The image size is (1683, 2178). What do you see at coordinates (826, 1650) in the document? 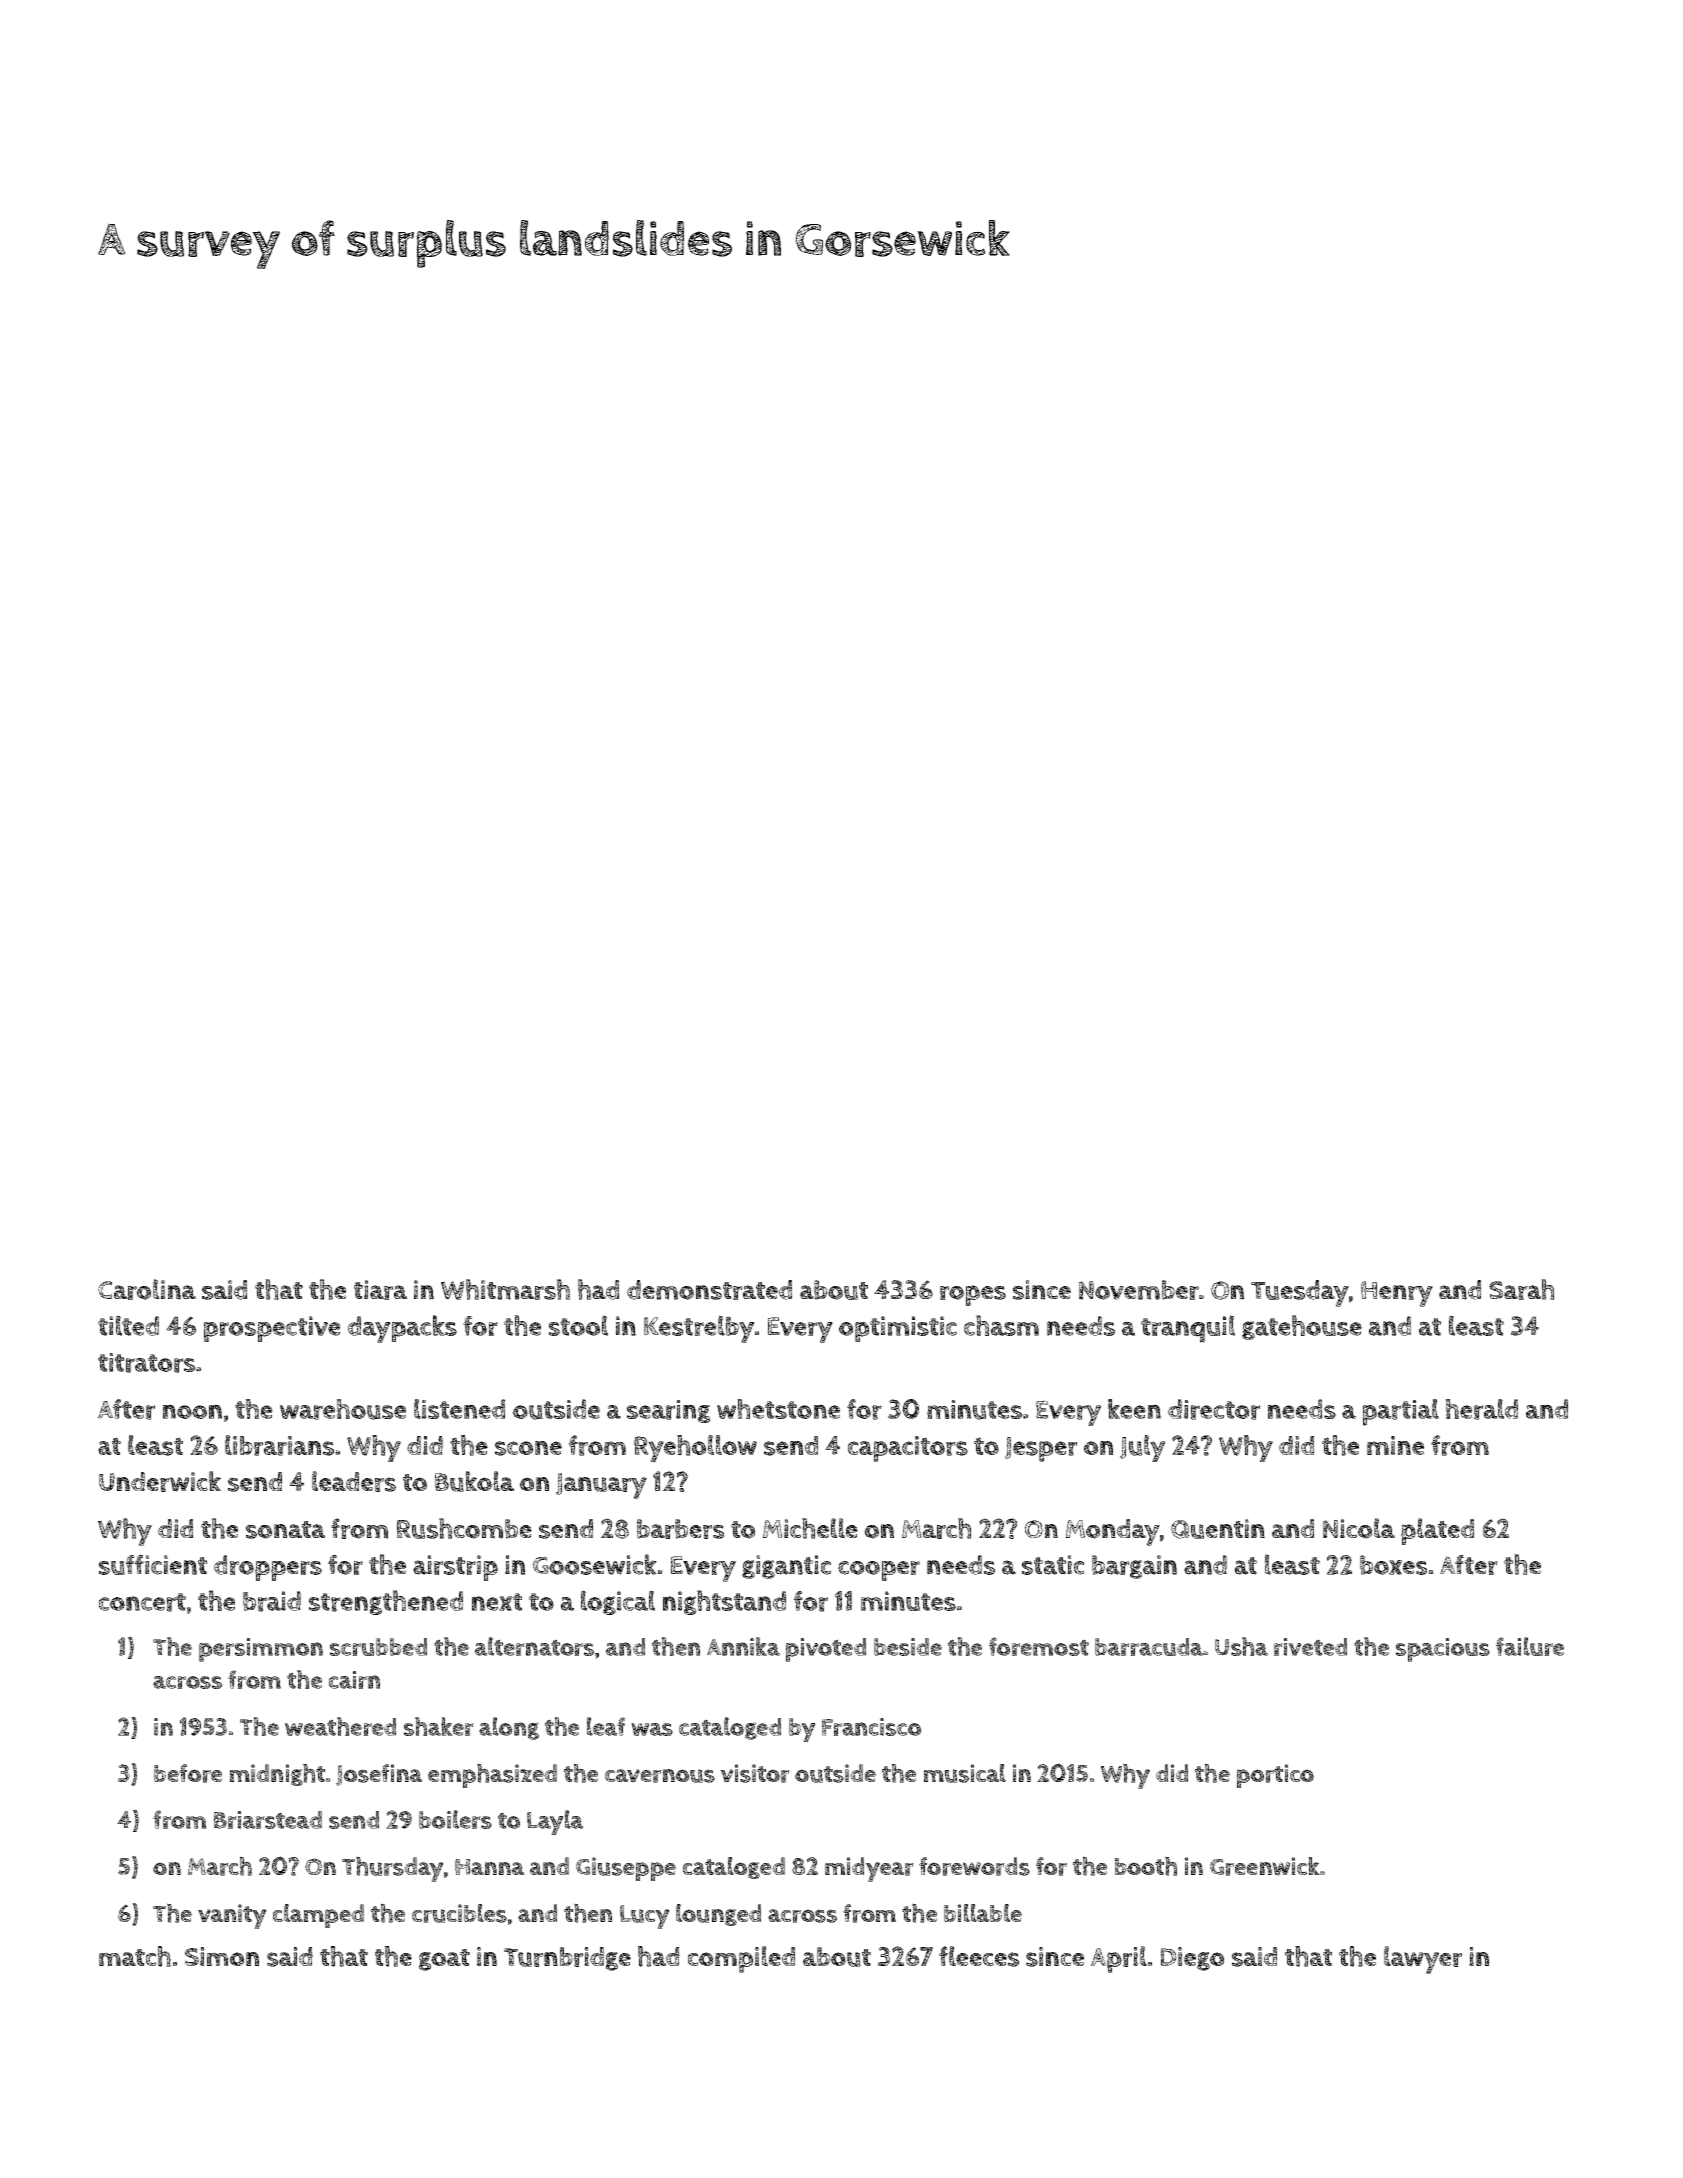
I see `pivoted` at bounding box center [826, 1650].
